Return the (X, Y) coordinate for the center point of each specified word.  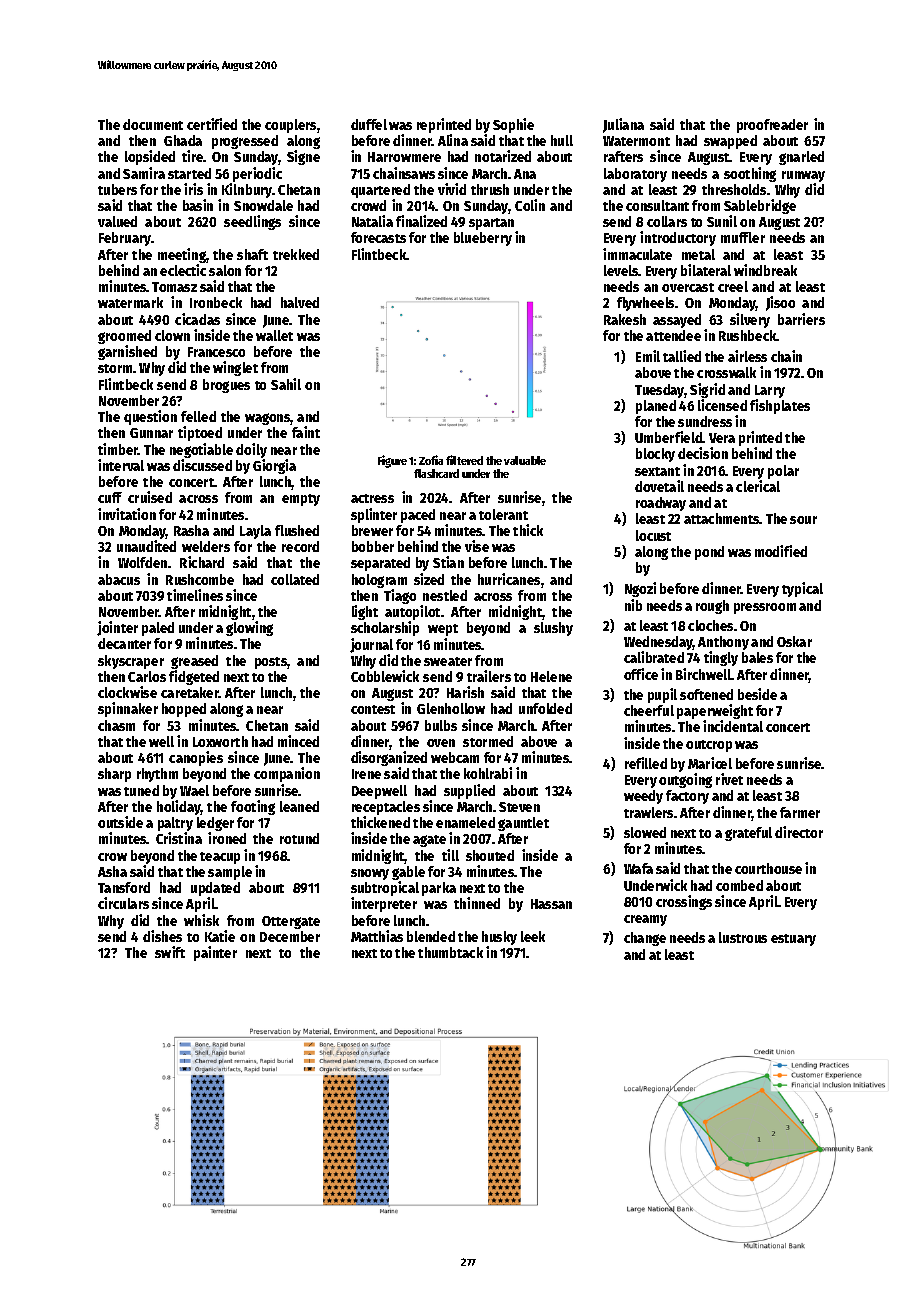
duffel (369, 124)
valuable (525, 460)
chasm (116, 725)
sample (230, 873)
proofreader (772, 126)
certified (212, 124)
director (799, 832)
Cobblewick (385, 676)
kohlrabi (488, 773)
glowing (249, 628)
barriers (801, 319)
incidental (733, 726)
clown (172, 335)
